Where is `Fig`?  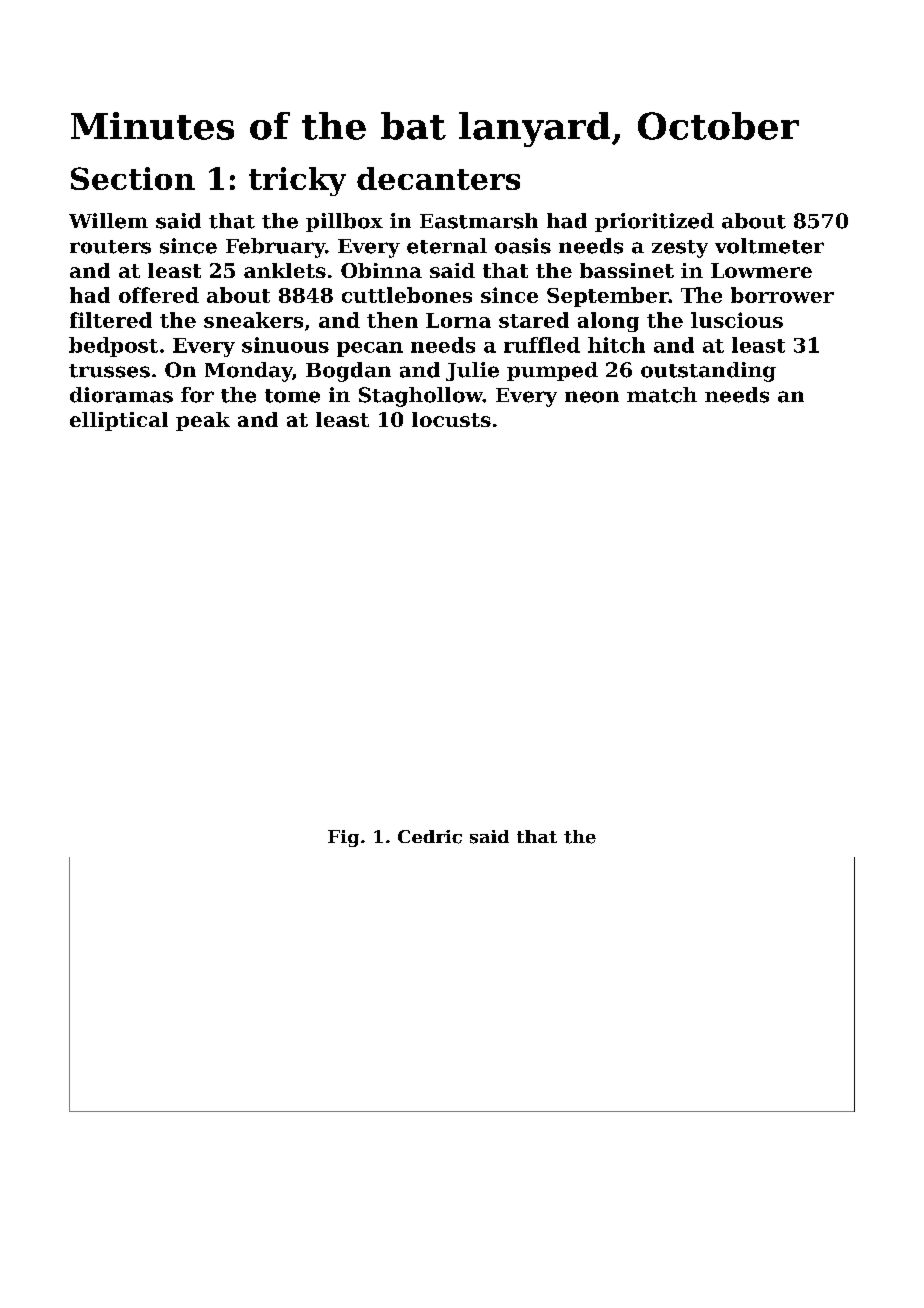 Fig is located at coordinates (343, 838).
